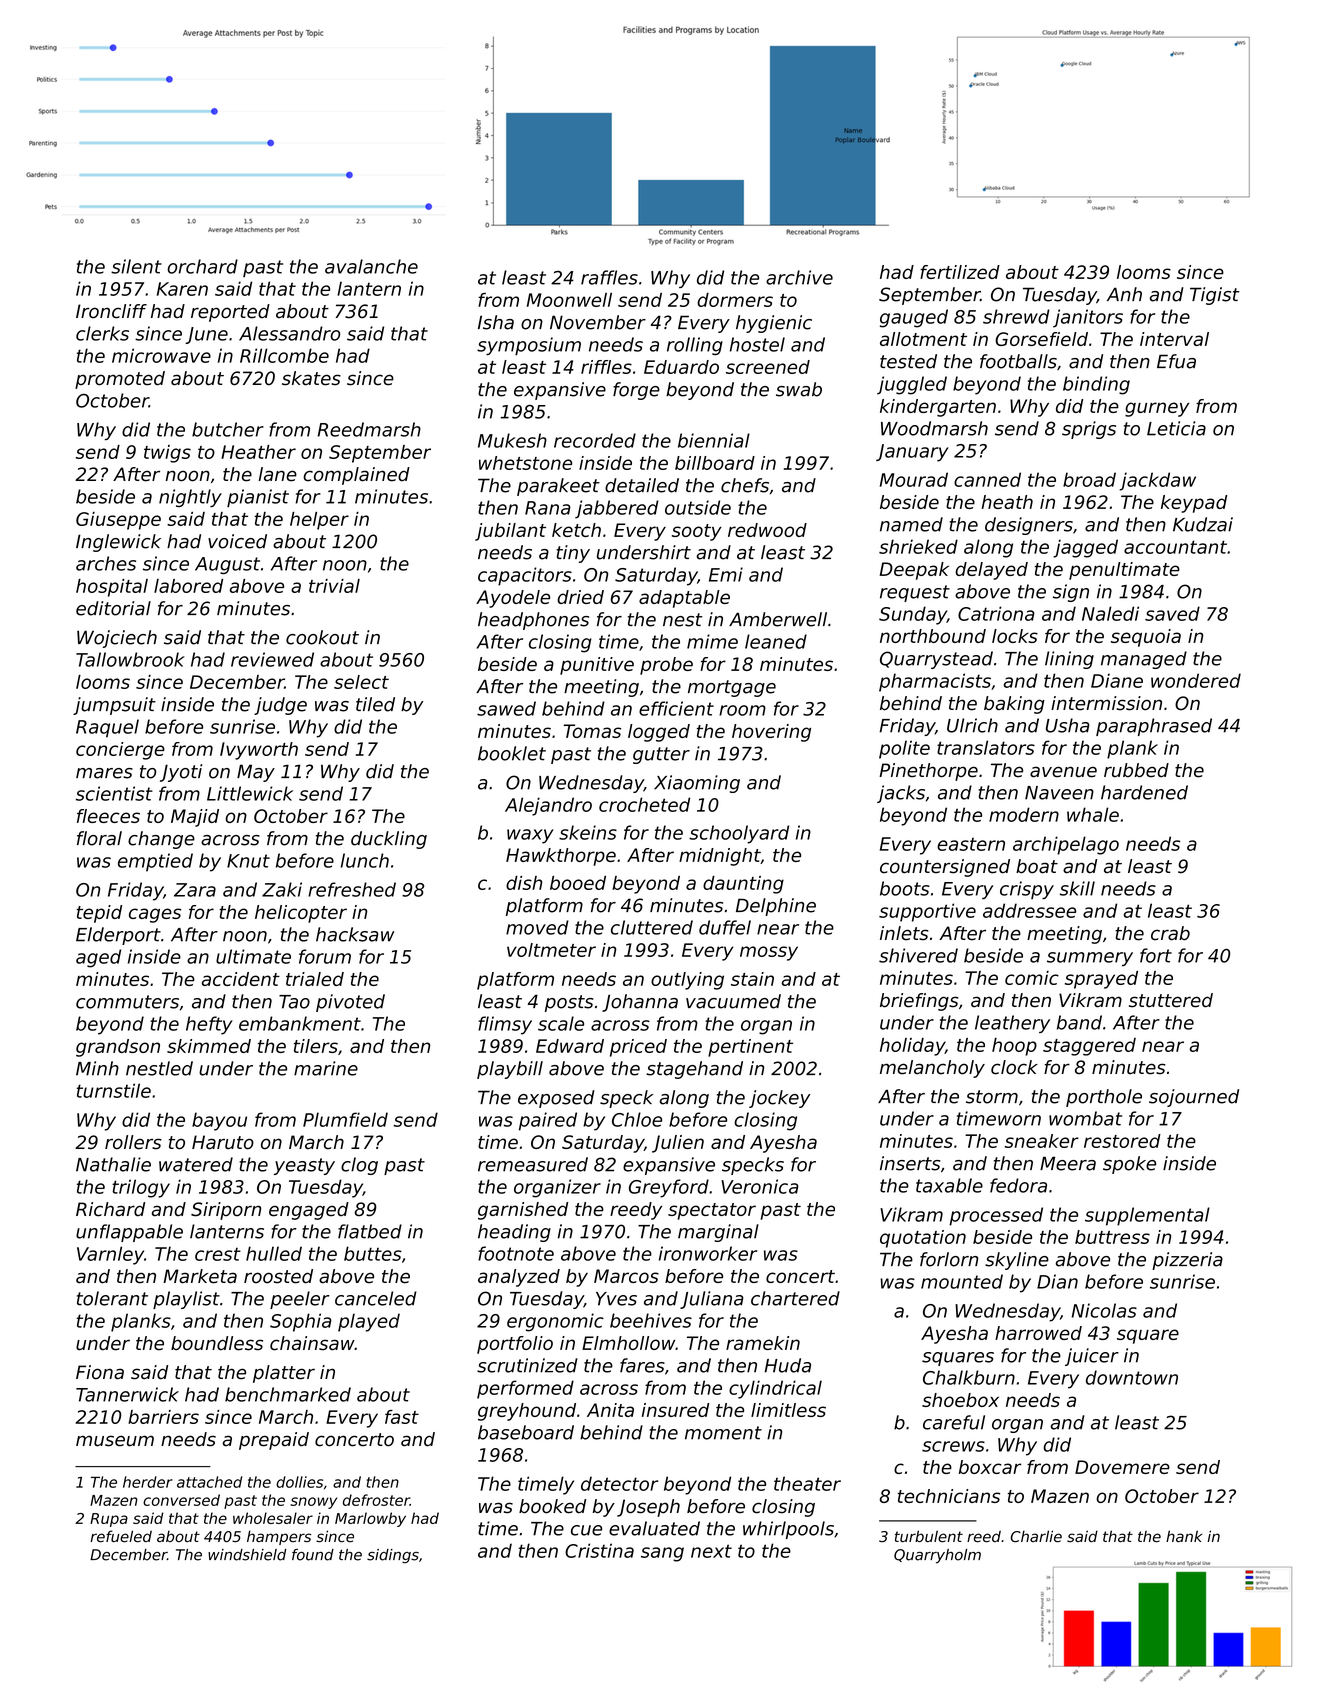 Image resolution: width=1318 pixels, height=1706 pixels. I want to click on symposium, so click(529, 346).
